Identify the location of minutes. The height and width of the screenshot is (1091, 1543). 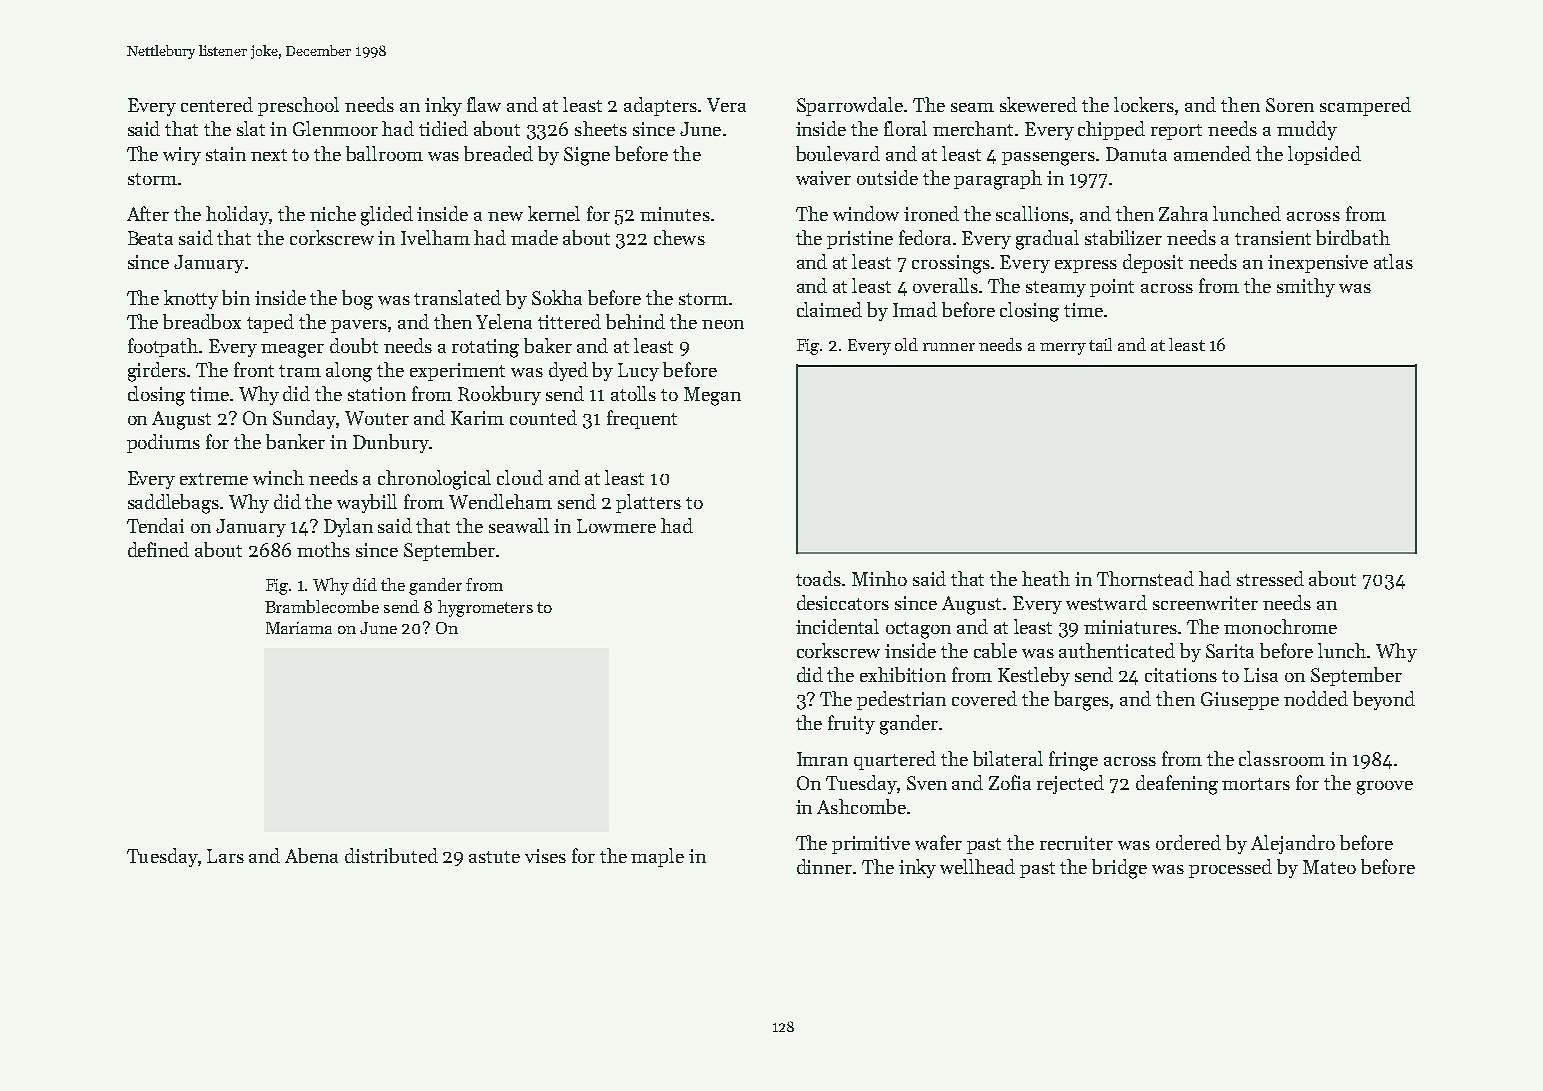
(675, 214).
